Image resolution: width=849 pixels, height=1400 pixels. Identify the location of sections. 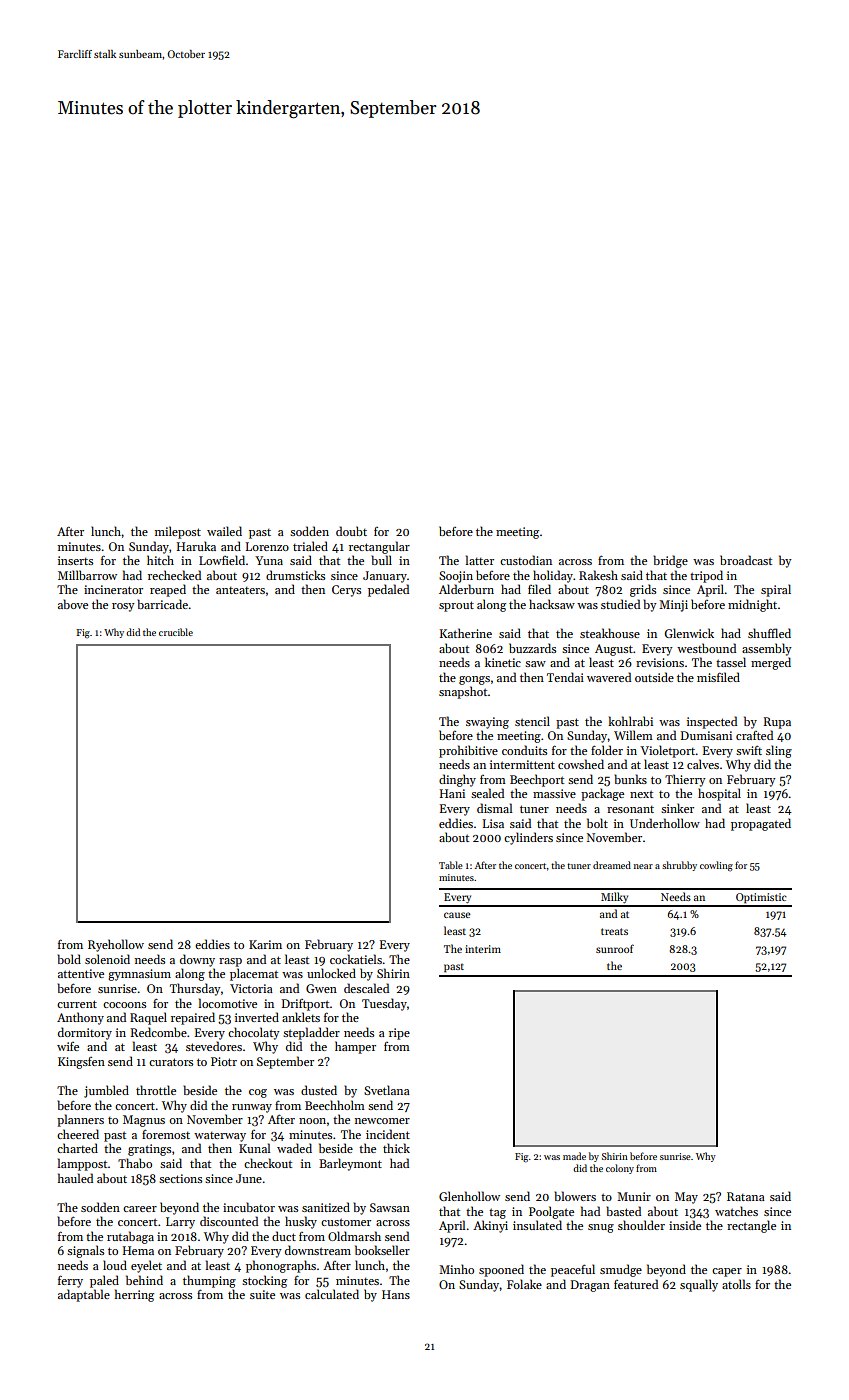
(180, 1178).
